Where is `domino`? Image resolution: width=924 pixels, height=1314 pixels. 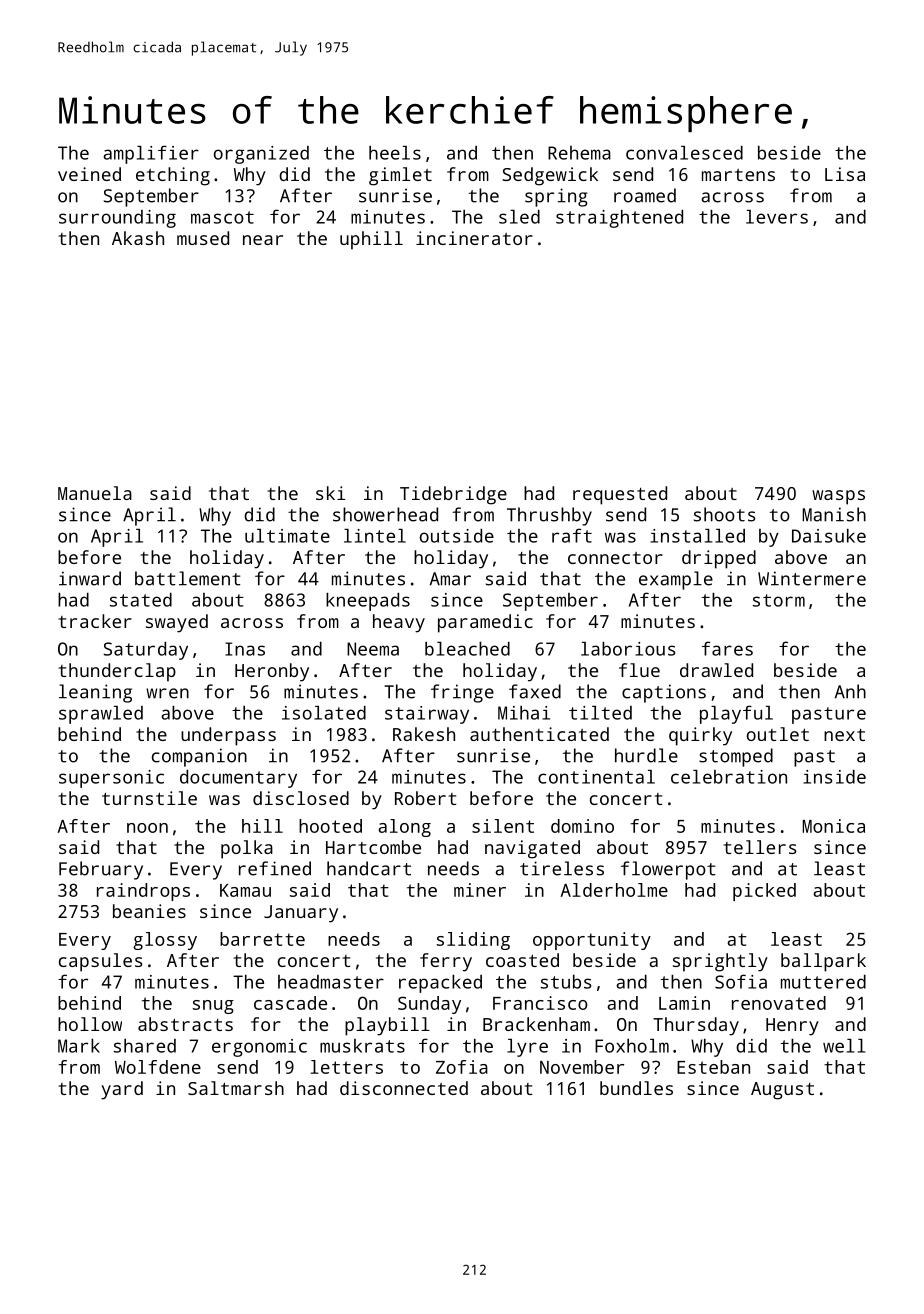
domino is located at coordinates (582, 826).
